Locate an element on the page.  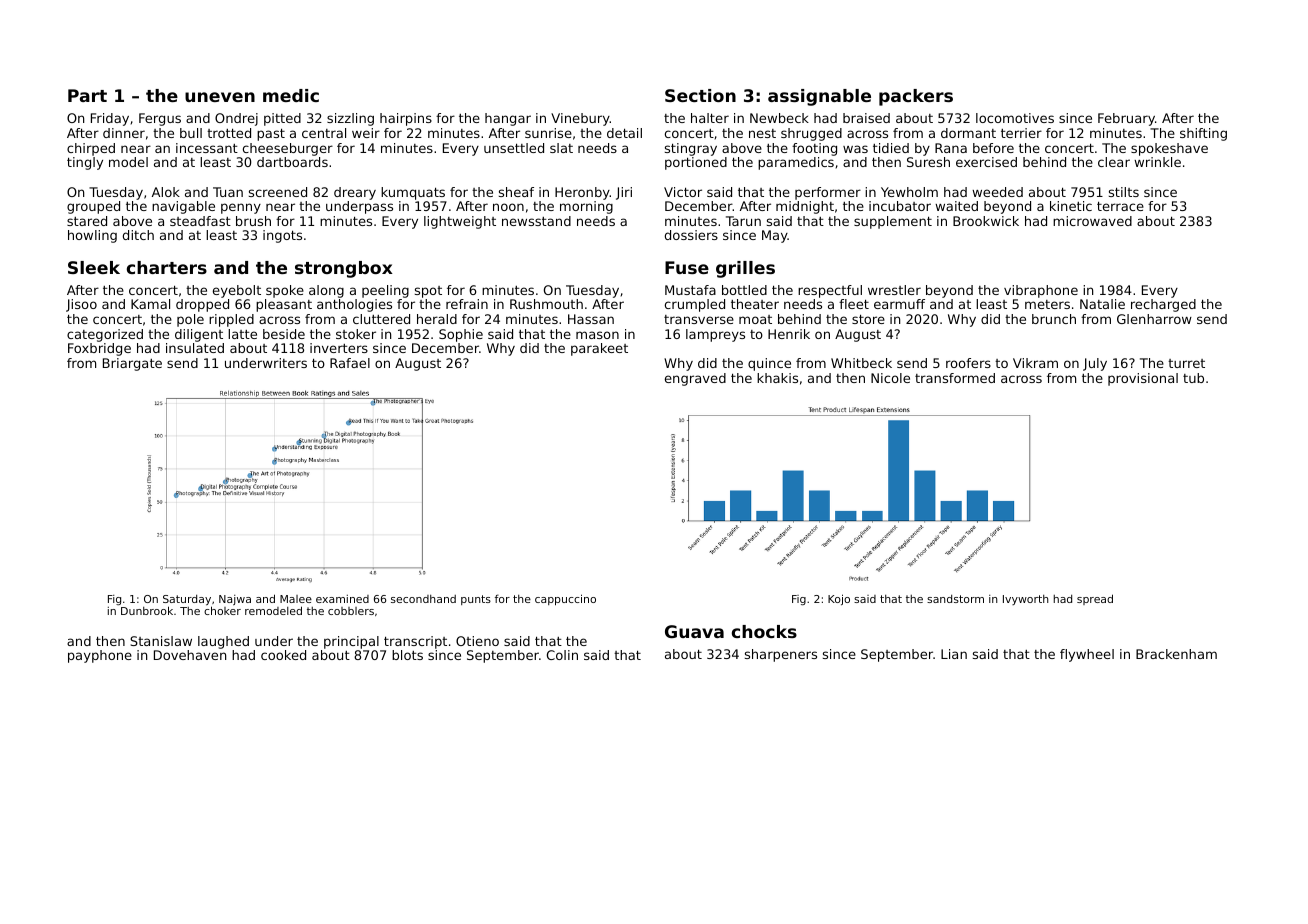
Colin is located at coordinates (562, 655).
